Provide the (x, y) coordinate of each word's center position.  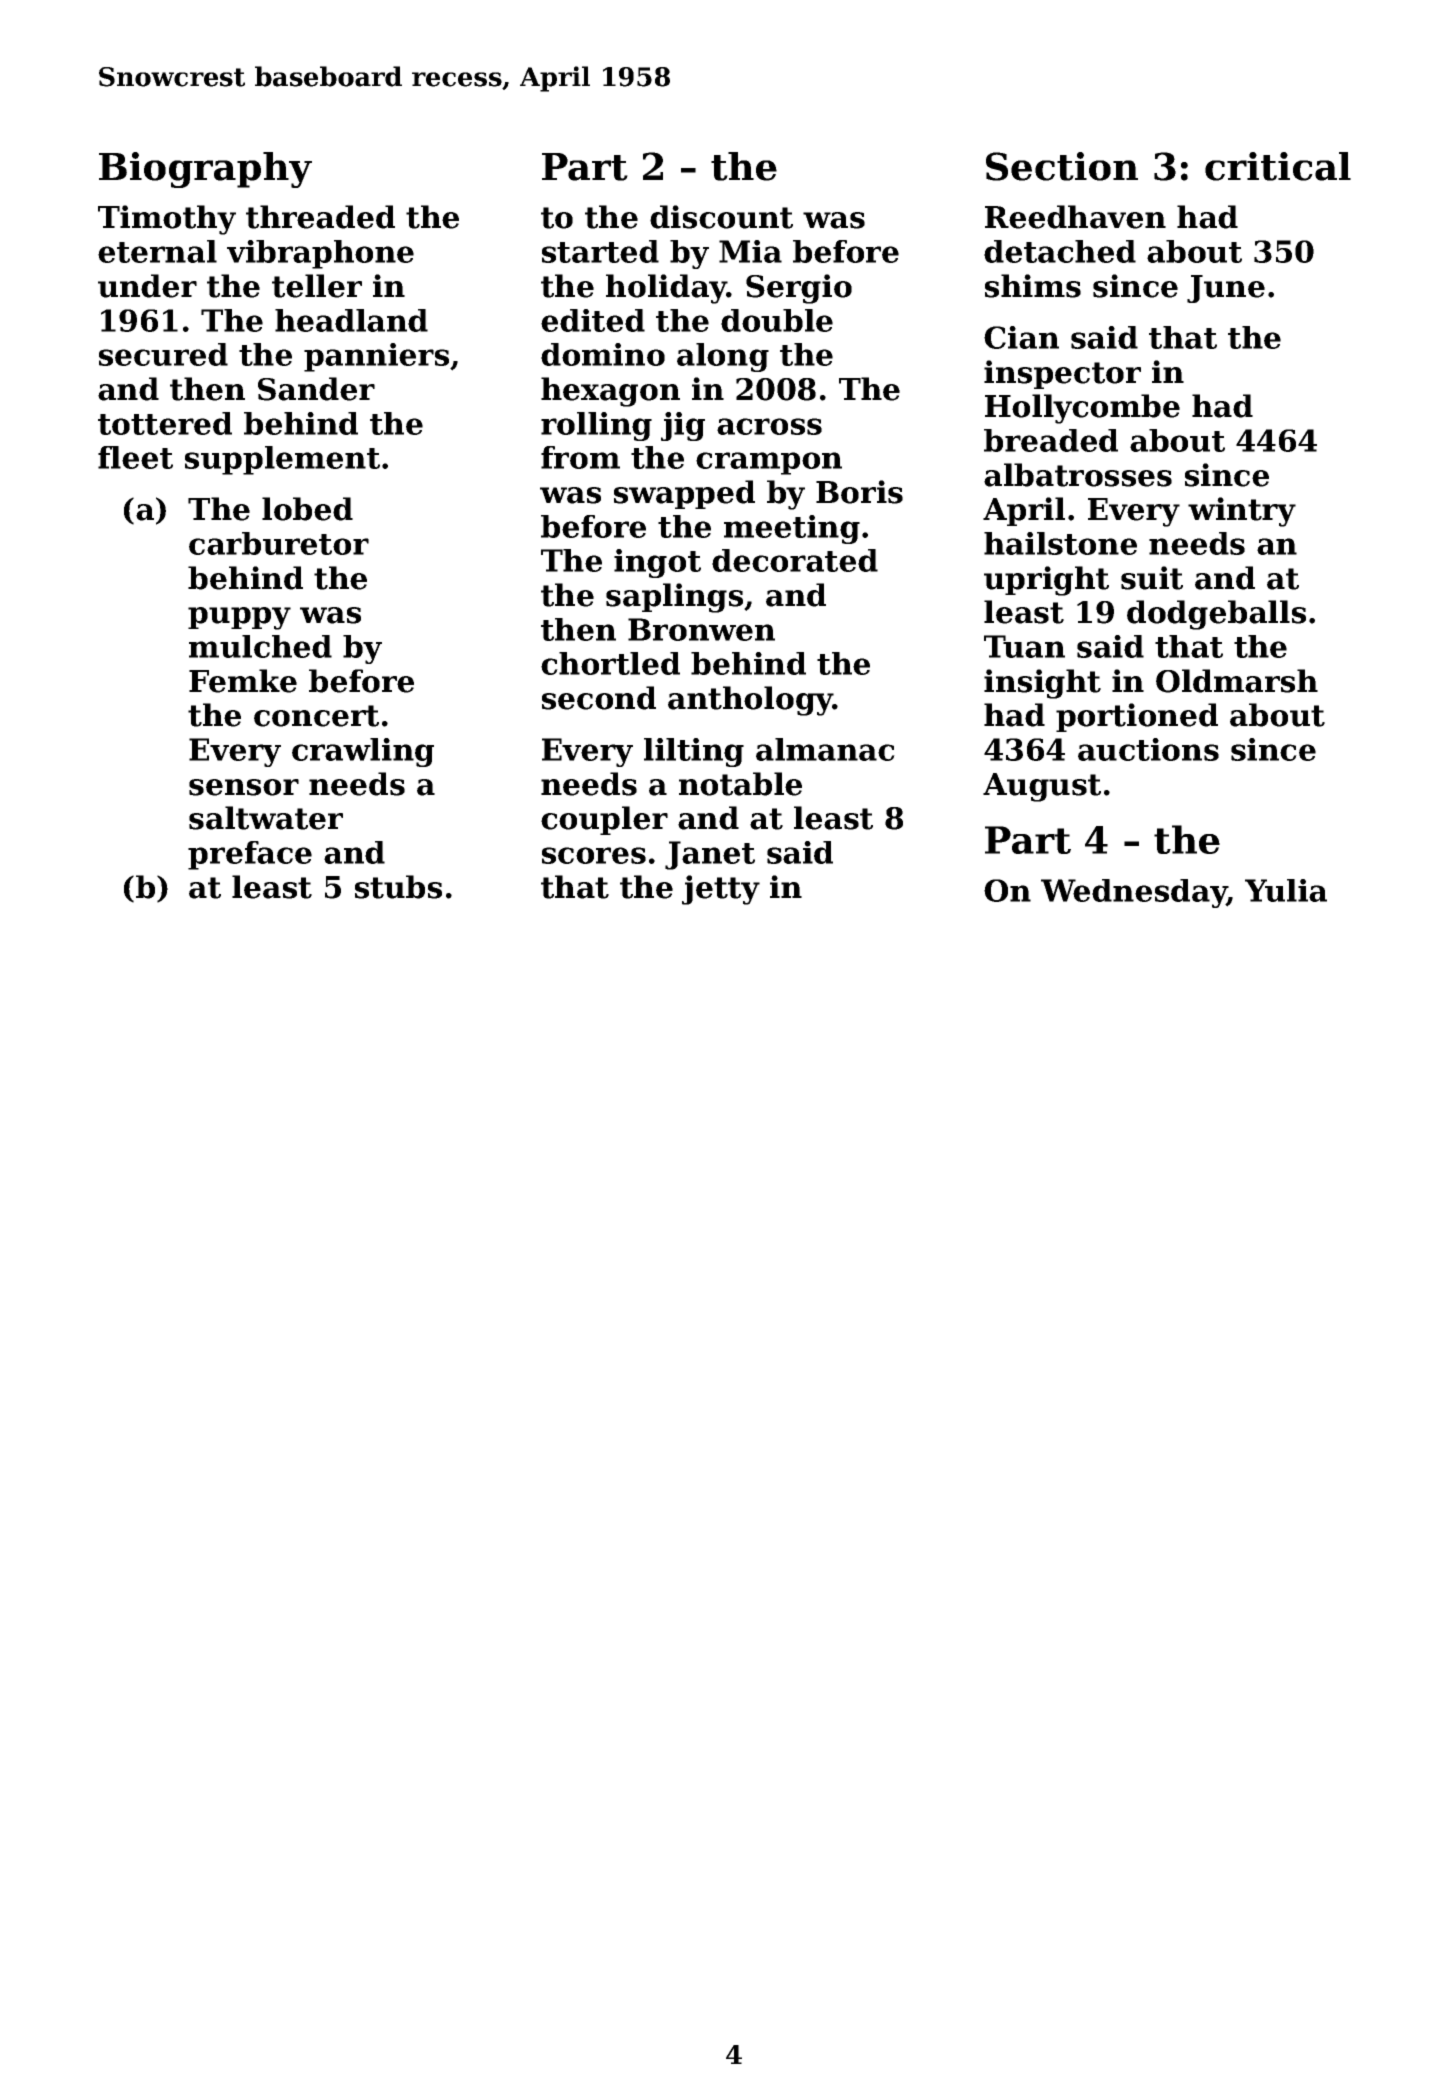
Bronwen (701, 629)
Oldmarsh (1237, 681)
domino (603, 354)
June (1226, 289)
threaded (320, 217)
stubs (398, 887)
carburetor (279, 543)
